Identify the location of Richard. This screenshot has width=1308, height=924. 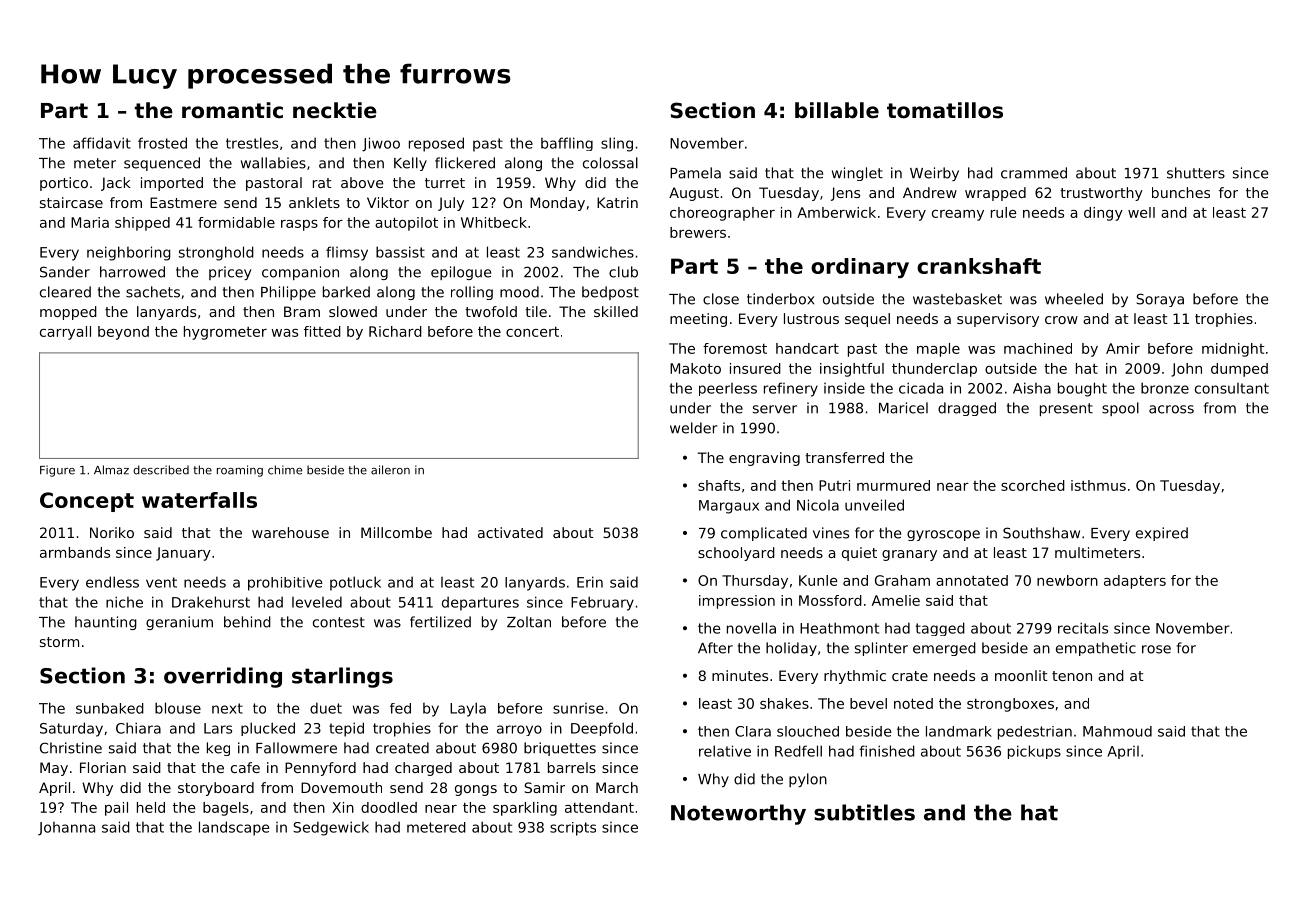
(395, 331).
